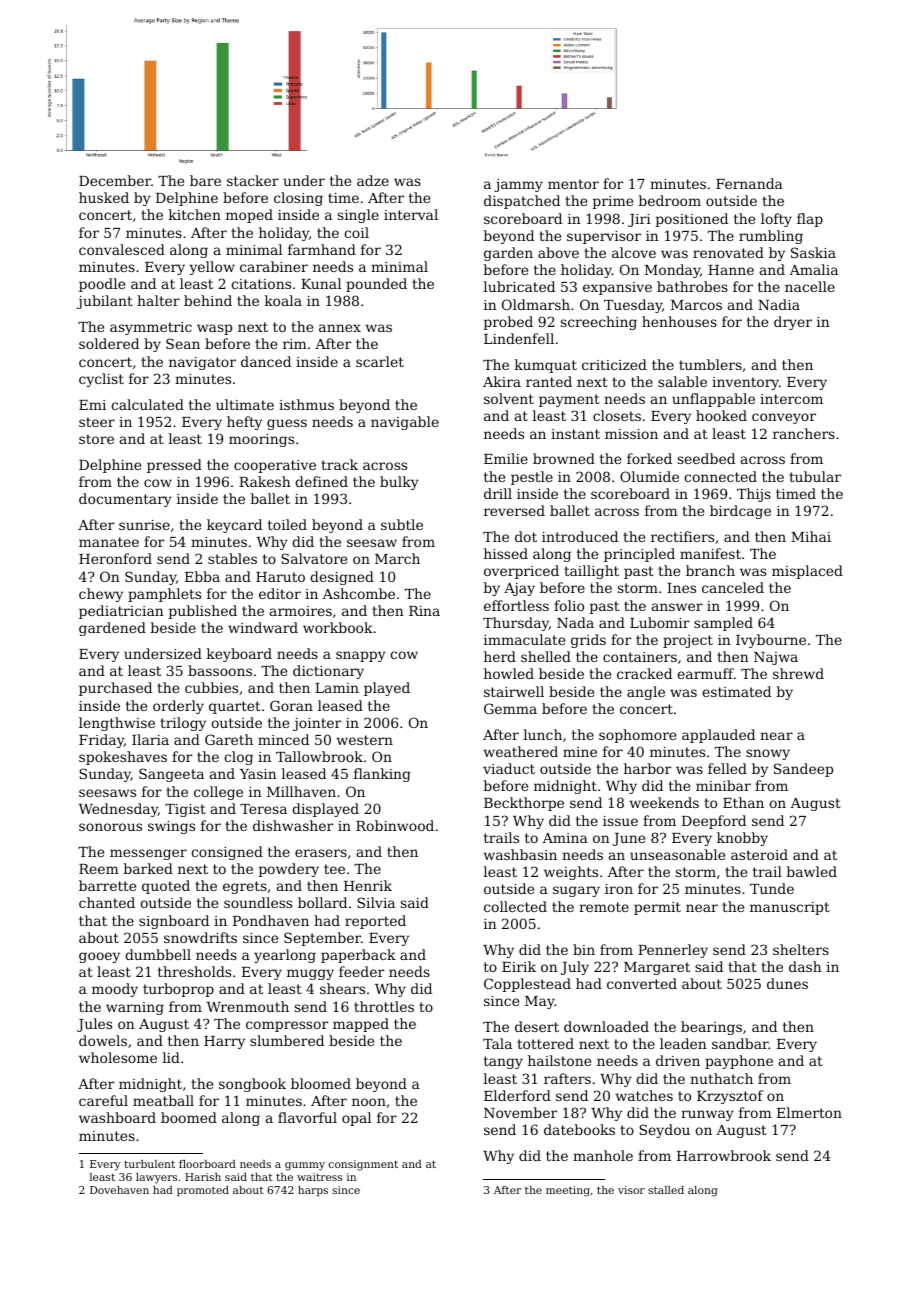 The height and width of the document is (1308, 924). Describe the element at coordinates (749, 183) in the document. I see `Fernanda` at that location.
